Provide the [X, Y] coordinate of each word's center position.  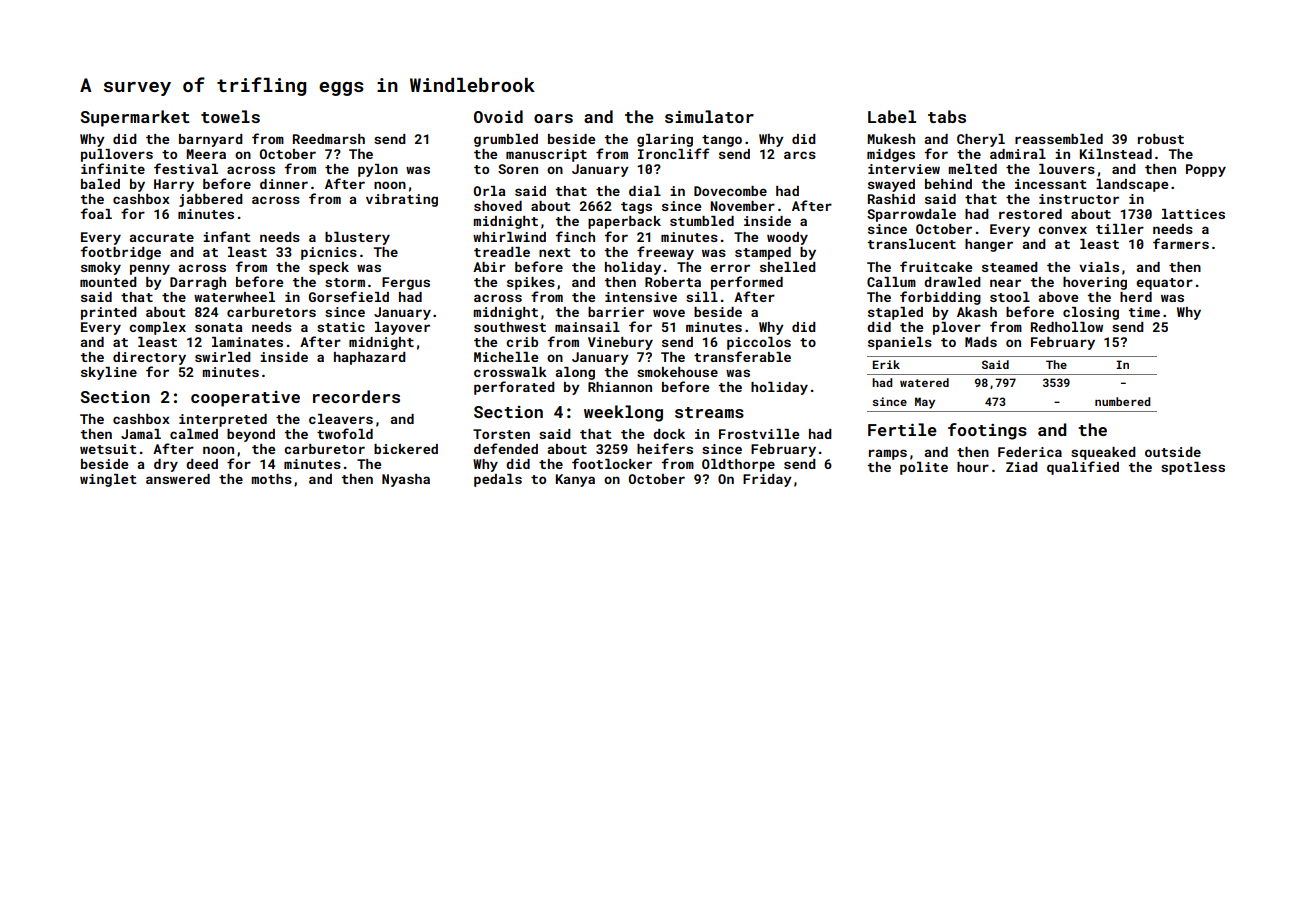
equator [1164, 284]
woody [787, 238]
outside [1173, 452]
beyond [251, 435]
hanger [989, 245]
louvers [1067, 169]
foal [96, 213]
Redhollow [1067, 327]
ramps [888, 454]
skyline [109, 373]
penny [150, 269]
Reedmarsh [329, 139]
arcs [800, 155]
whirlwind [509, 237]
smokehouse [677, 372]
